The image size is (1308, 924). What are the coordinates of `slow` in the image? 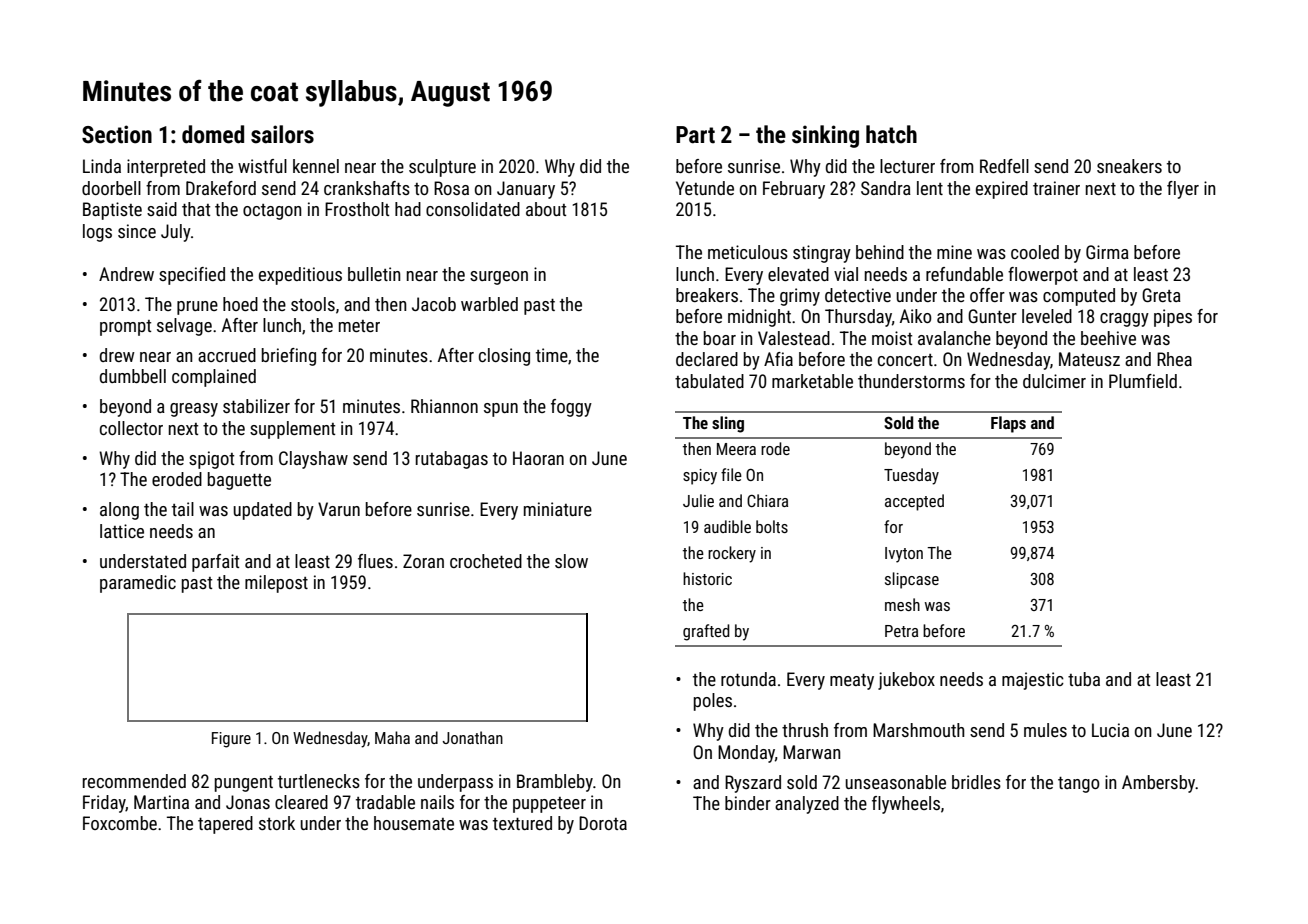 It's located at (571, 561).
